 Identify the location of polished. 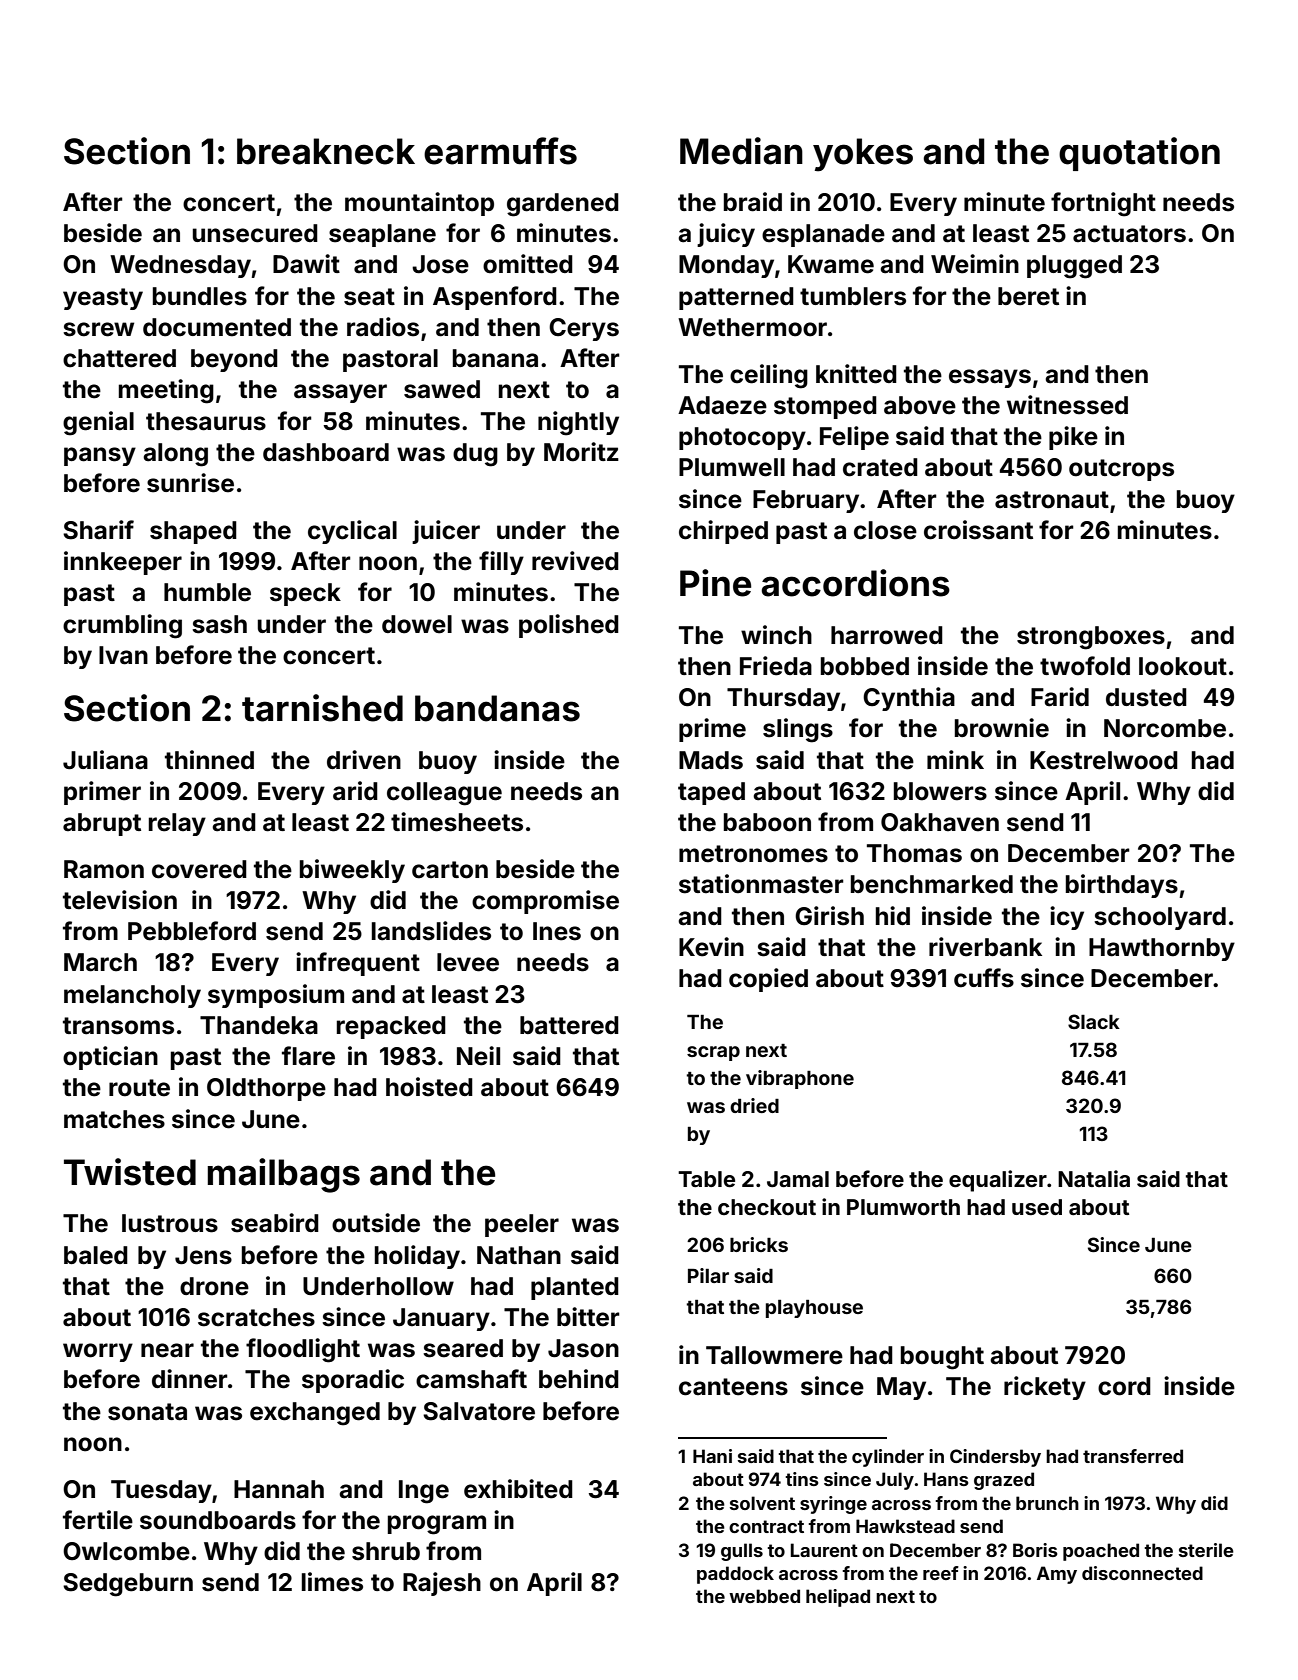
(569, 626).
